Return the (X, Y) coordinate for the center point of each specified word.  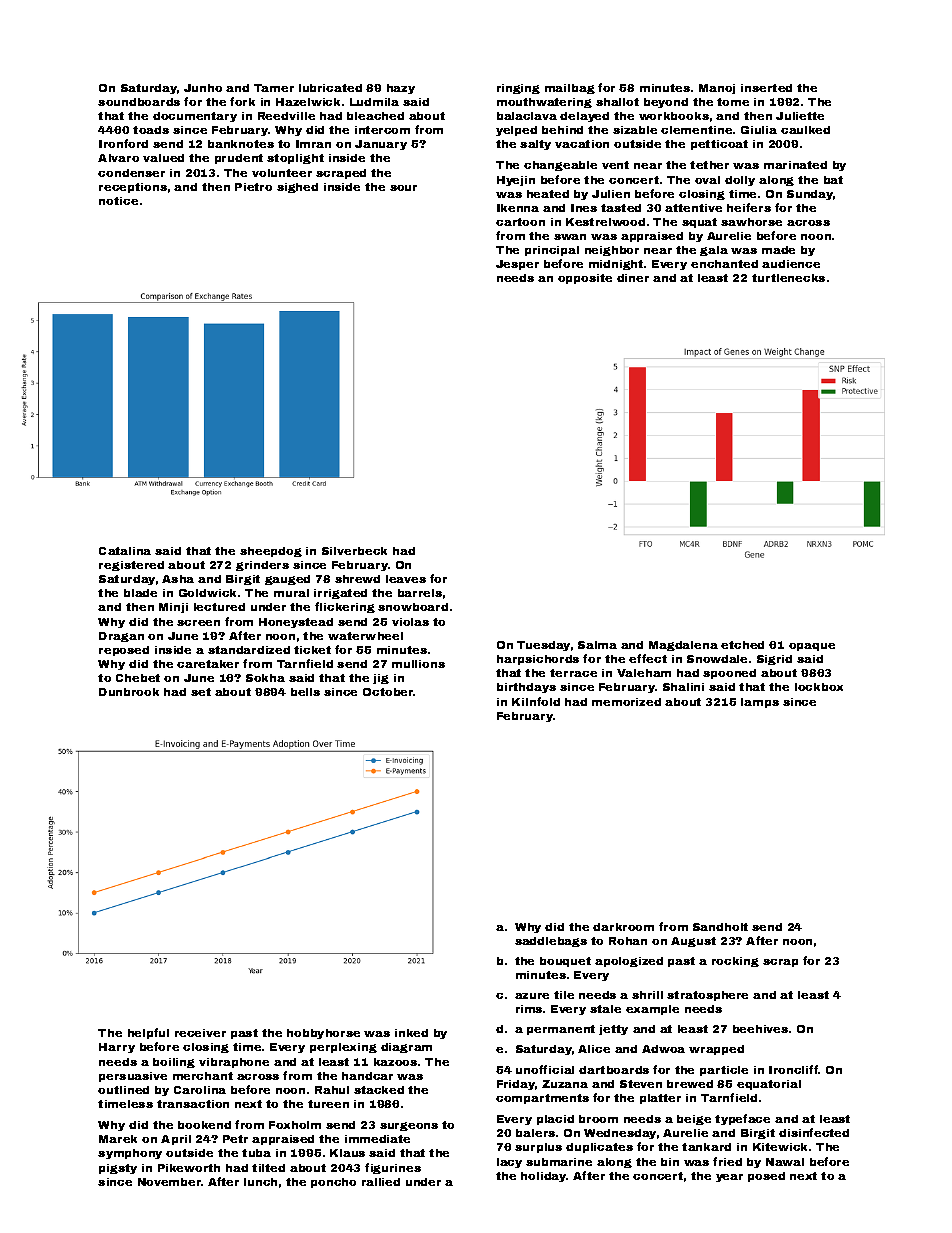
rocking (735, 962)
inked (411, 1033)
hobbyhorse (323, 1034)
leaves (406, 579)
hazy (401, 89)
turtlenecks (788, 278)
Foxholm (295, 1125)
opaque (812, 647)
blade (140, 593)
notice (118, 201)
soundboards (139, 102)
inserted (766, 88)
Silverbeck (354, 551)
